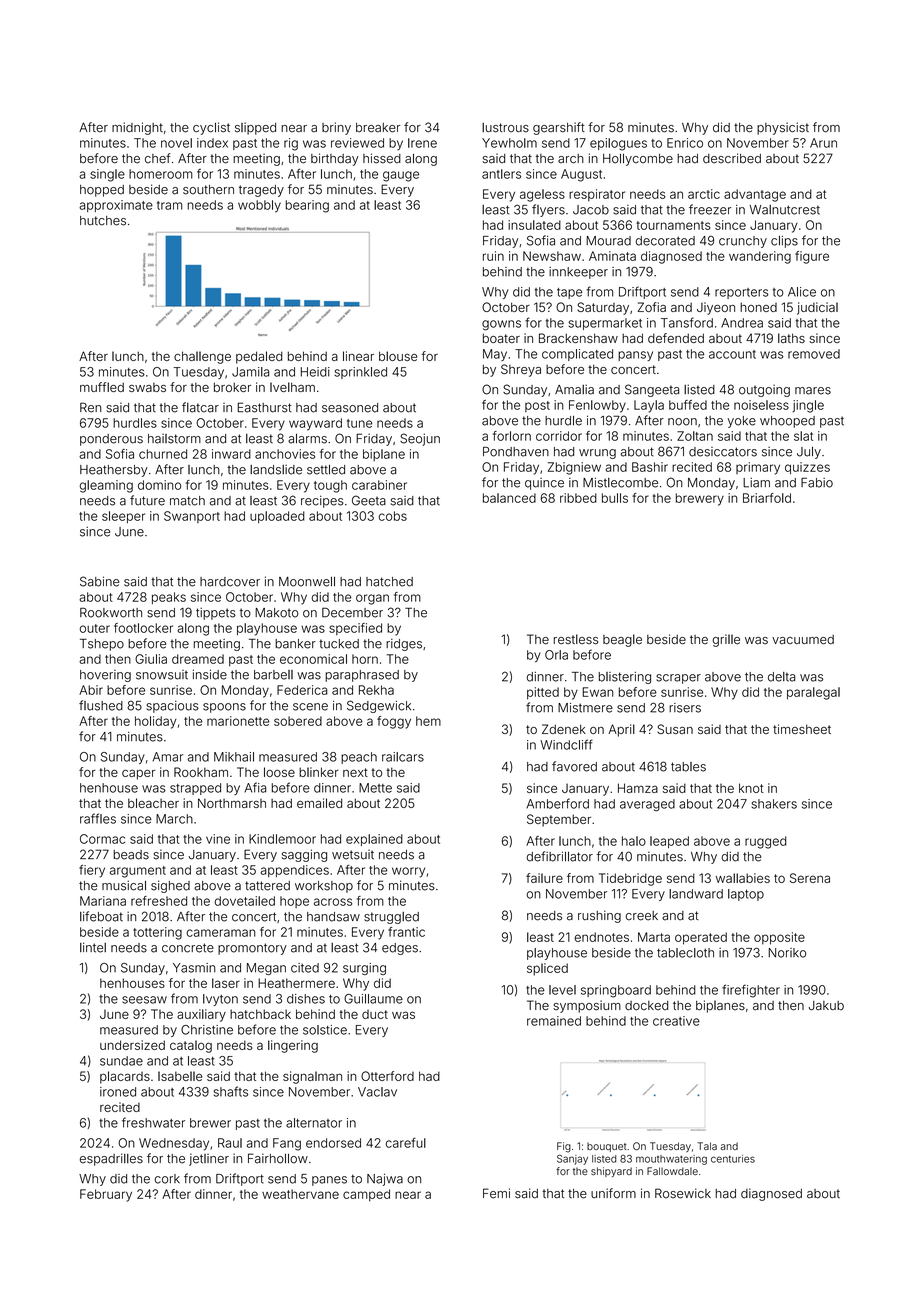 This screenshot has height=1308, width=924. I want to click on undersized, so click(132, 1045).
